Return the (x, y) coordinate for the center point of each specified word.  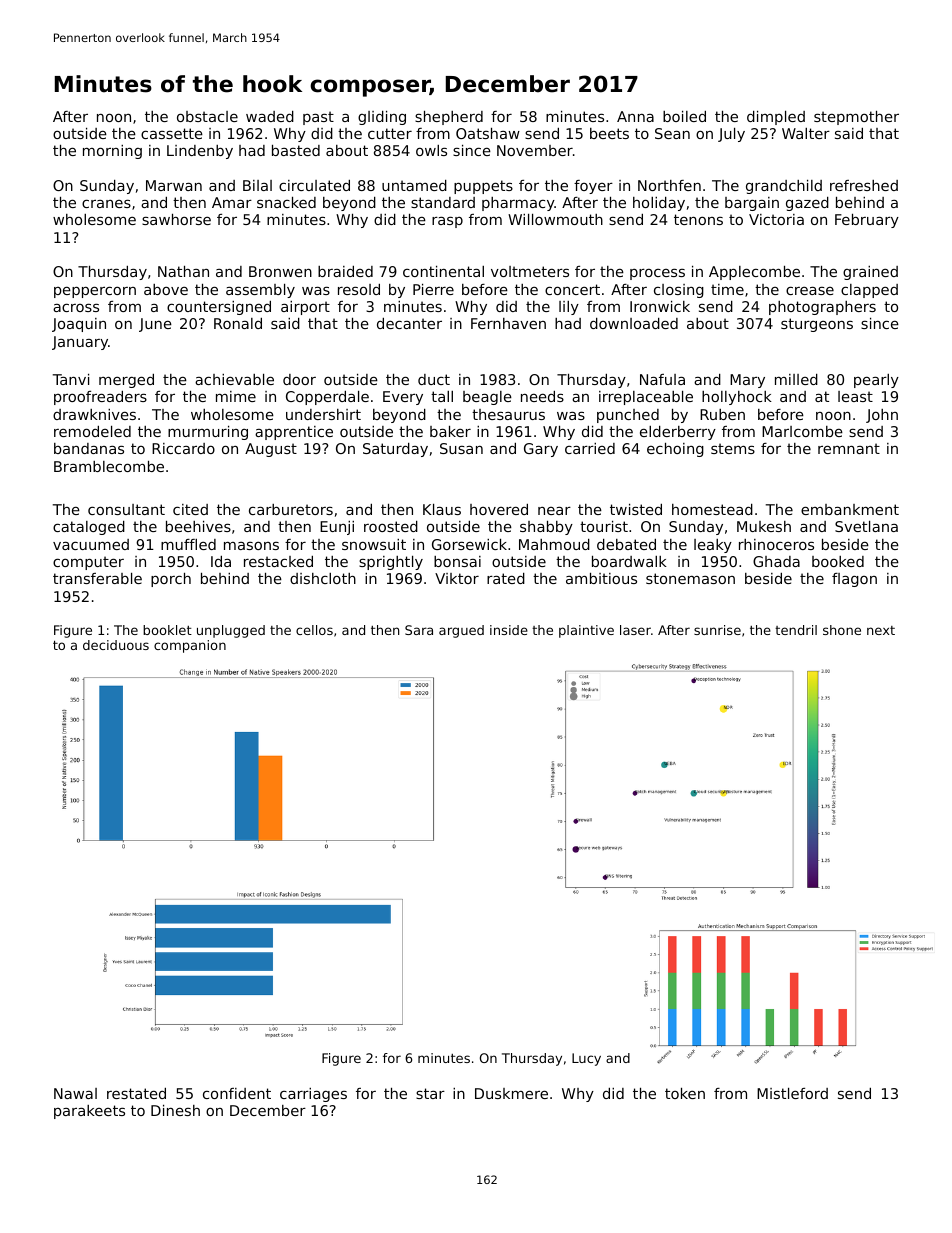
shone (842, 630)
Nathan (183, 271)
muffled (188, 544)
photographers (822, 308)
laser (635, 630)
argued (461, 631)
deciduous (116, 645)
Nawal (75, 1093)
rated (506, 578)
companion (190, 646)
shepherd (449, 118)
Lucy (586, 1059)
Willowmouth (555, 219)
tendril (796, 630)
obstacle (207, 116)
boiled (684, 116)
